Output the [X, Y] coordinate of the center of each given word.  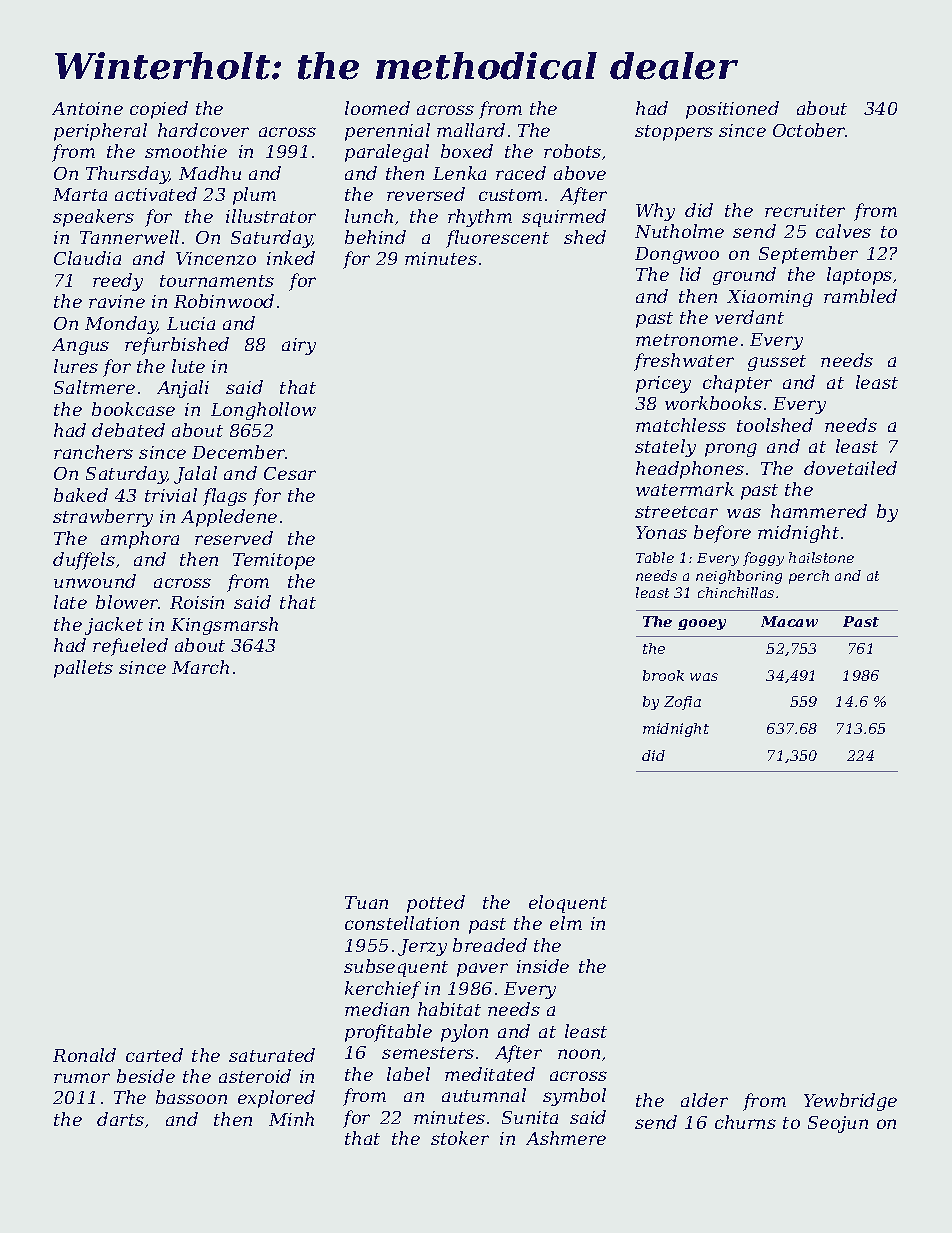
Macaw [789, 621]
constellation [402, 923]
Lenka [459, 173]
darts [120, 1119]
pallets [83, 669]
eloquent [568, 904]
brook [663, 675]
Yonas [661, 532]
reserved [234, 538]
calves [843, 231]
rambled [860, 296]
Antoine [87, 108]
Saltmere [94, 387]
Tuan [366, 902]
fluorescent [497, 239]
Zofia [682, 703]
